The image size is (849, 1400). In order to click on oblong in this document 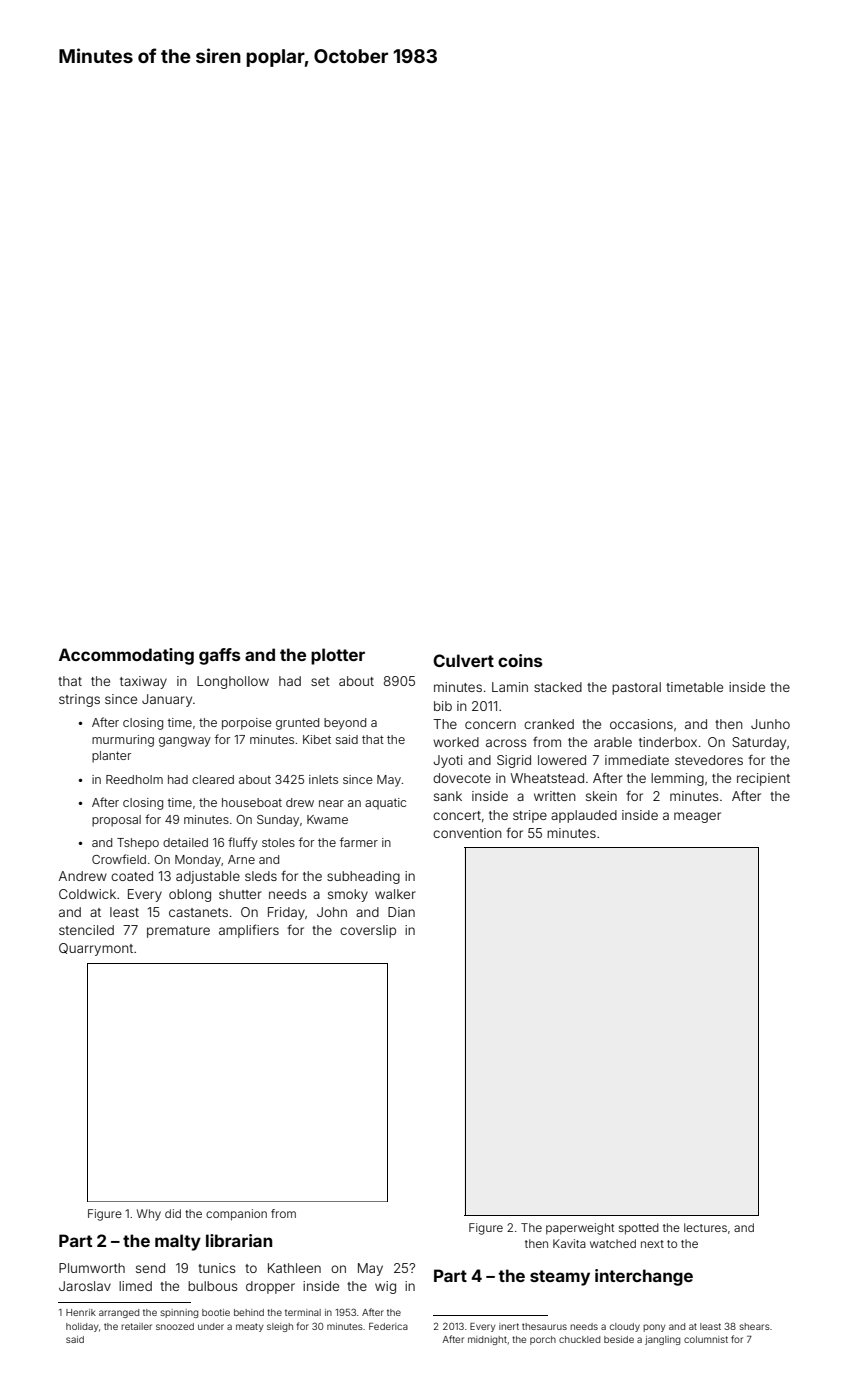, I will do `click(190, 895)`.
